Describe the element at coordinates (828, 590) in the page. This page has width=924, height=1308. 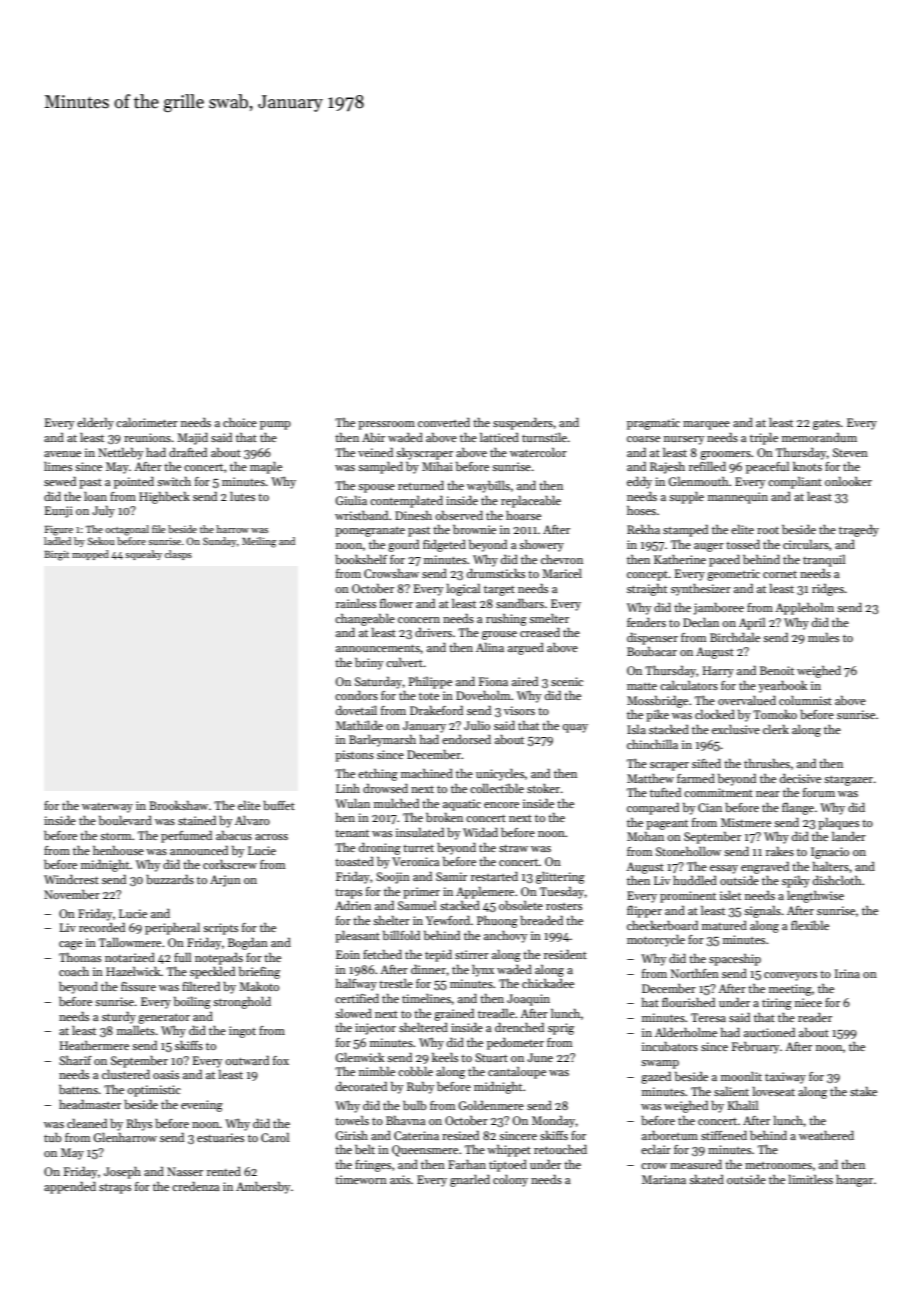
I see `ridges` at that location.
